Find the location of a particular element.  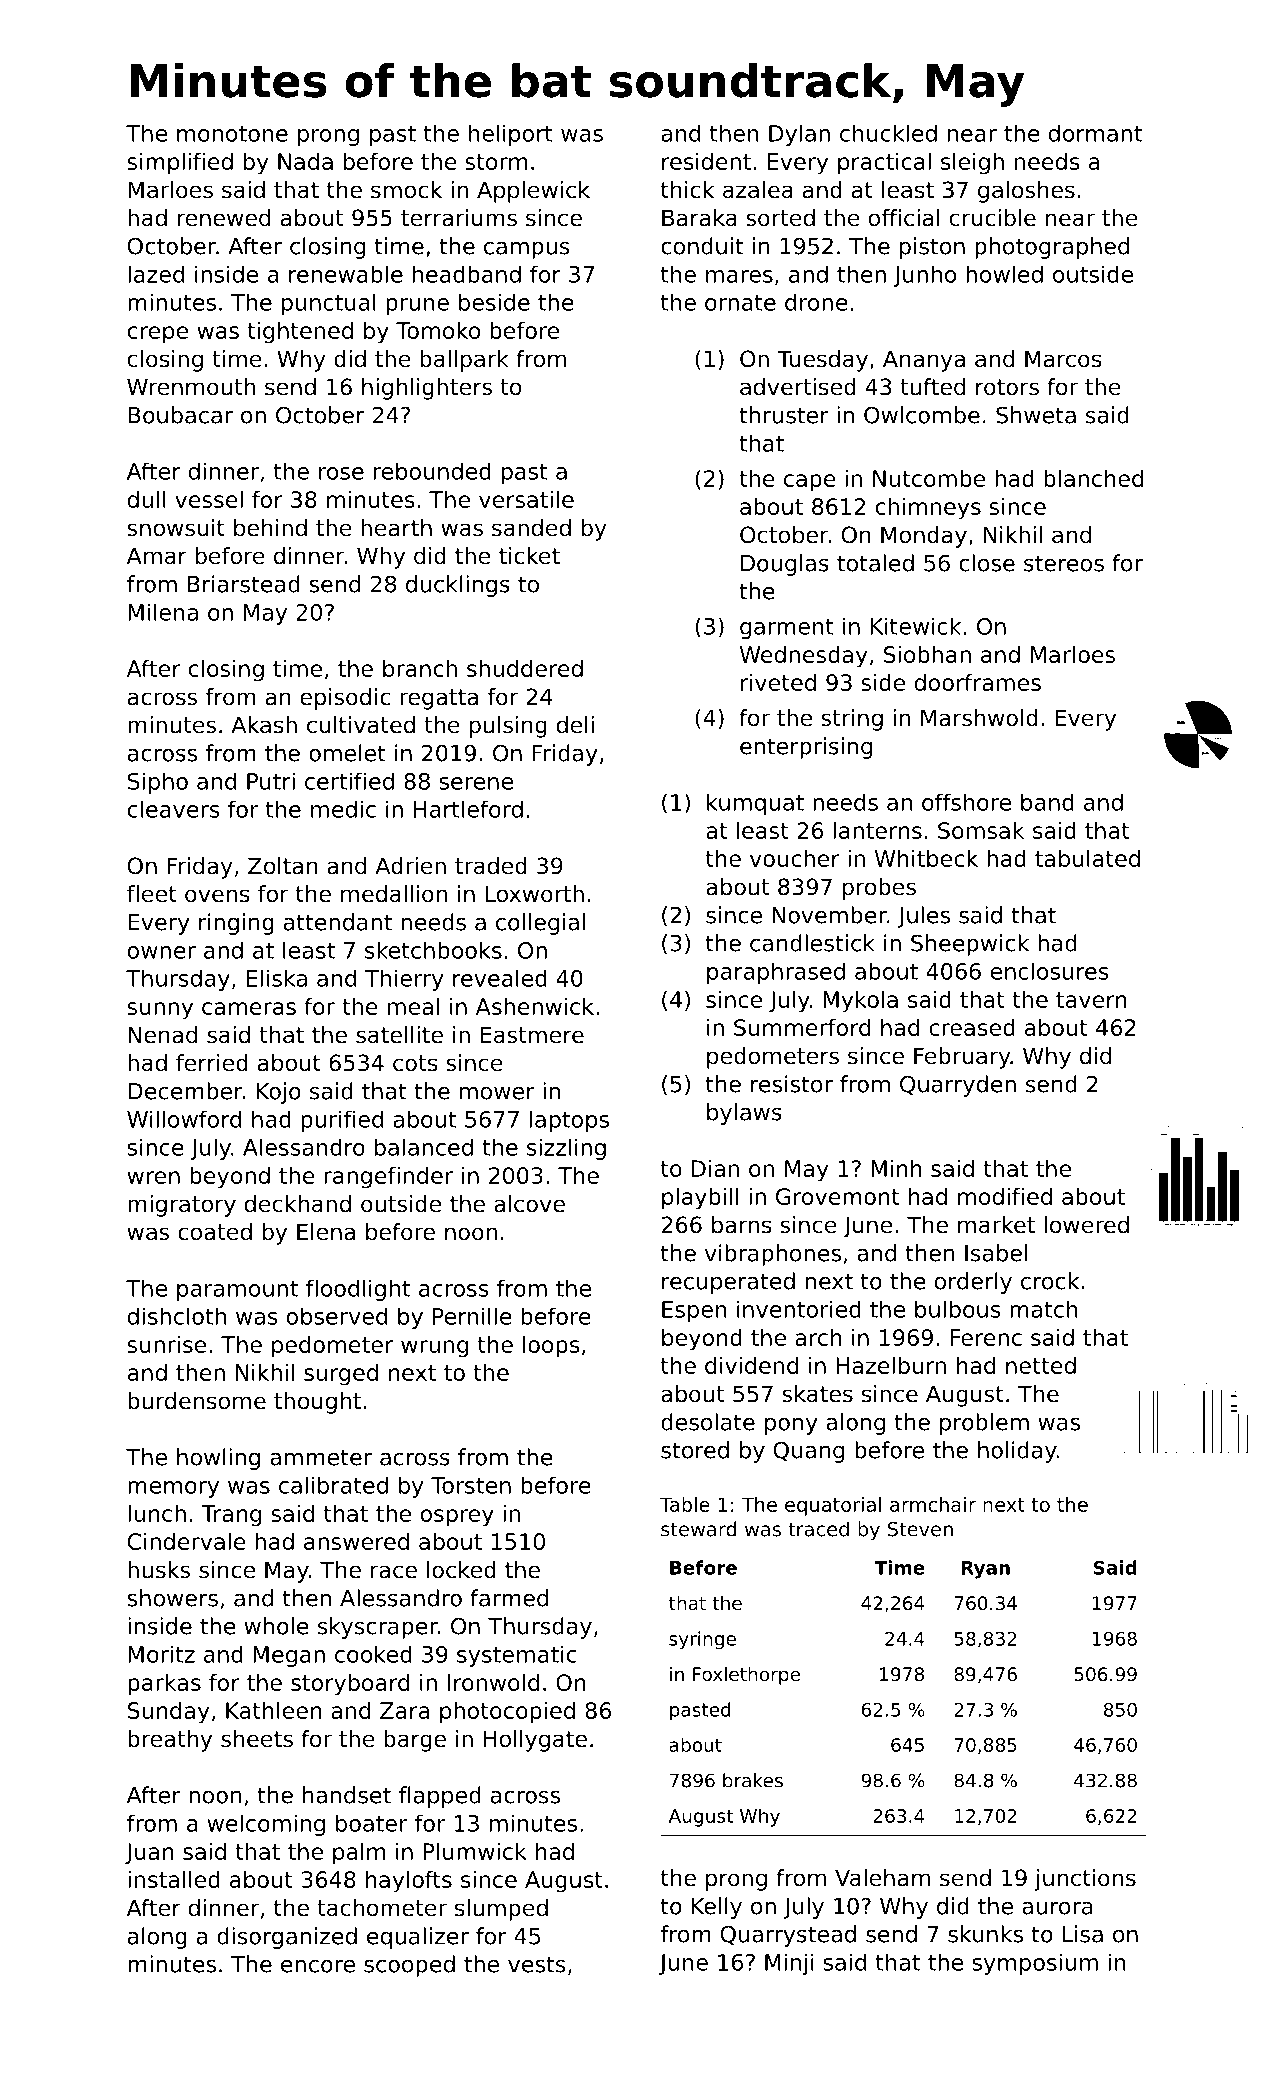

Ananya is located at coordinates (924, 361).
